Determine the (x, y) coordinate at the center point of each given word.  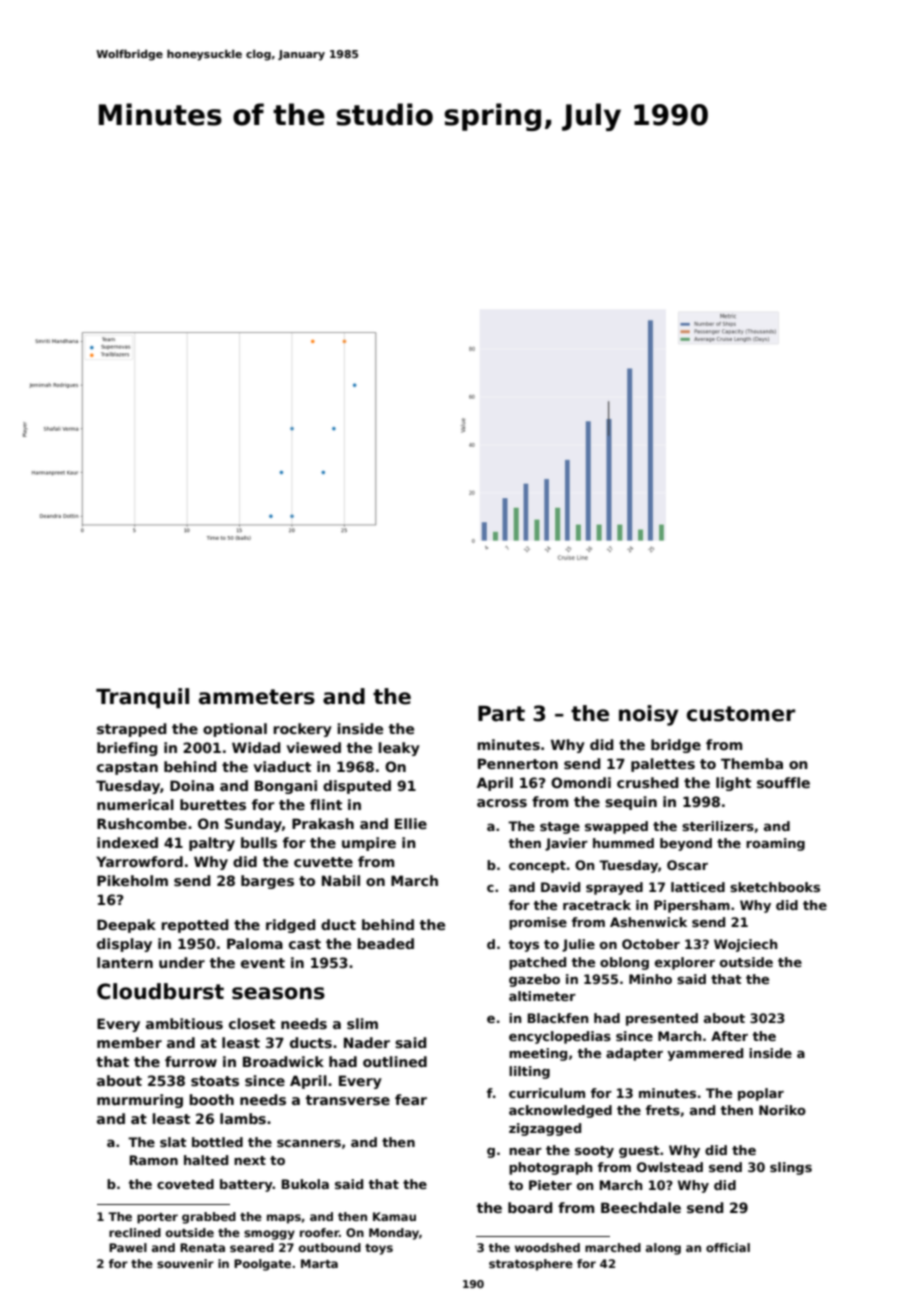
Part (501, 714)
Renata (202, 1247)
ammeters (257, 697)
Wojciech (745, 945)
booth (211, 1099)
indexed (127, 842)
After (729, 1036)
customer (741, 714)
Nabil (341, 880)
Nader (367, 1042)
